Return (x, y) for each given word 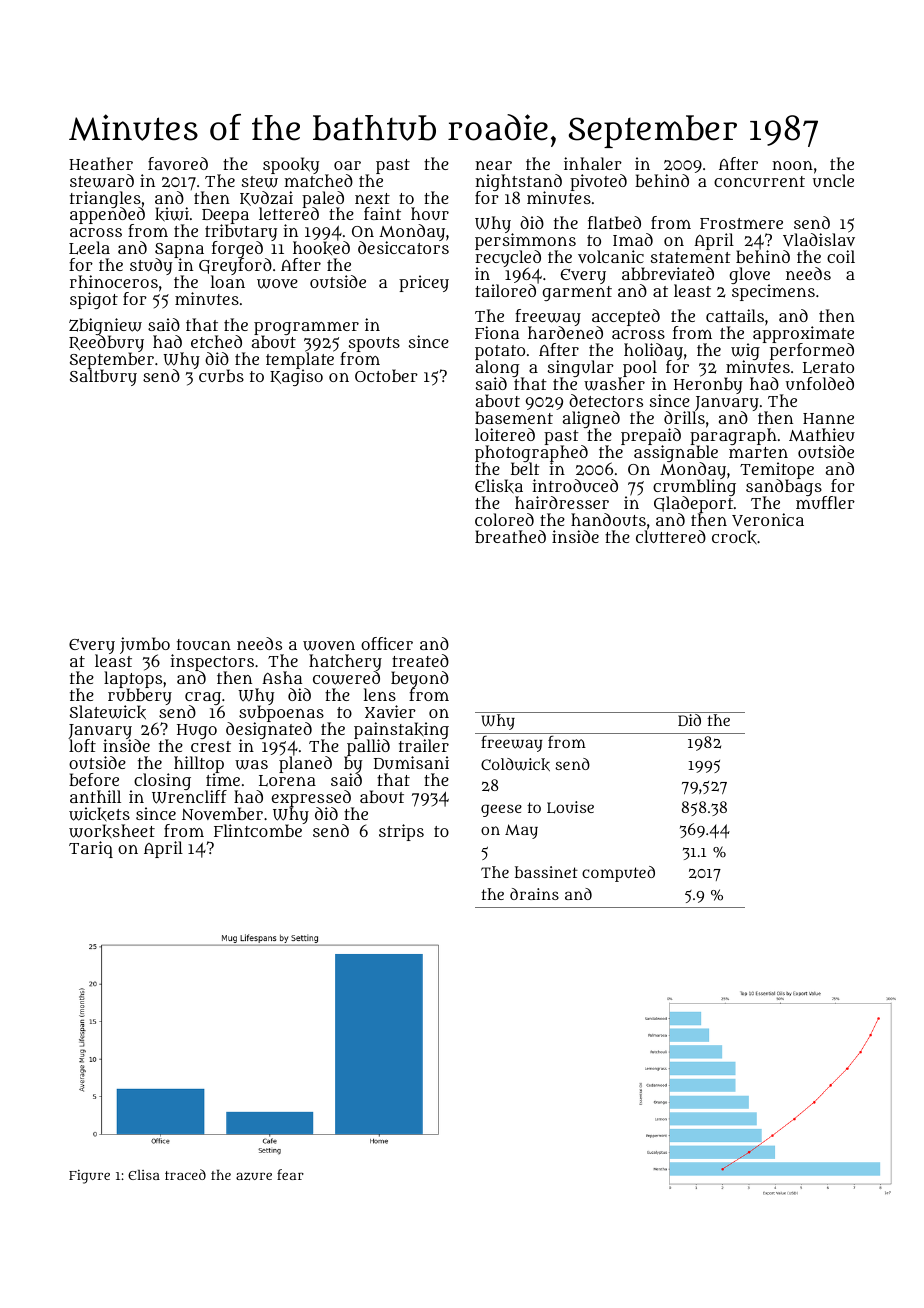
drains (534, 894)
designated (269, 730)
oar (347, 165)
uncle (833, 180)
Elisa (144, 1175)
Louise (570, 807)
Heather (101, 163)
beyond (420, 679)
